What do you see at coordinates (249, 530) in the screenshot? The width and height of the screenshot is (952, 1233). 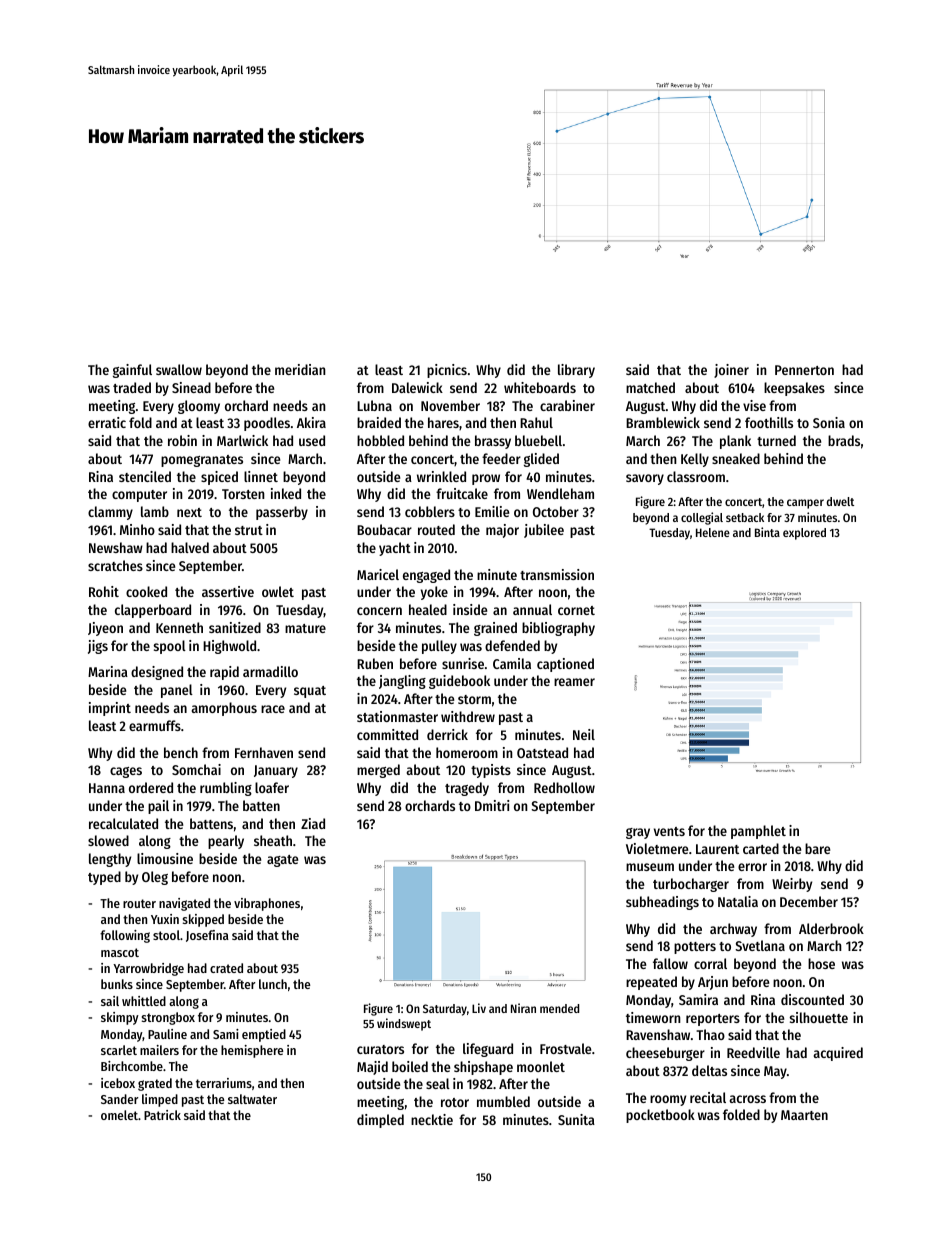 I see `strut` at bounding box center [249, 530].
